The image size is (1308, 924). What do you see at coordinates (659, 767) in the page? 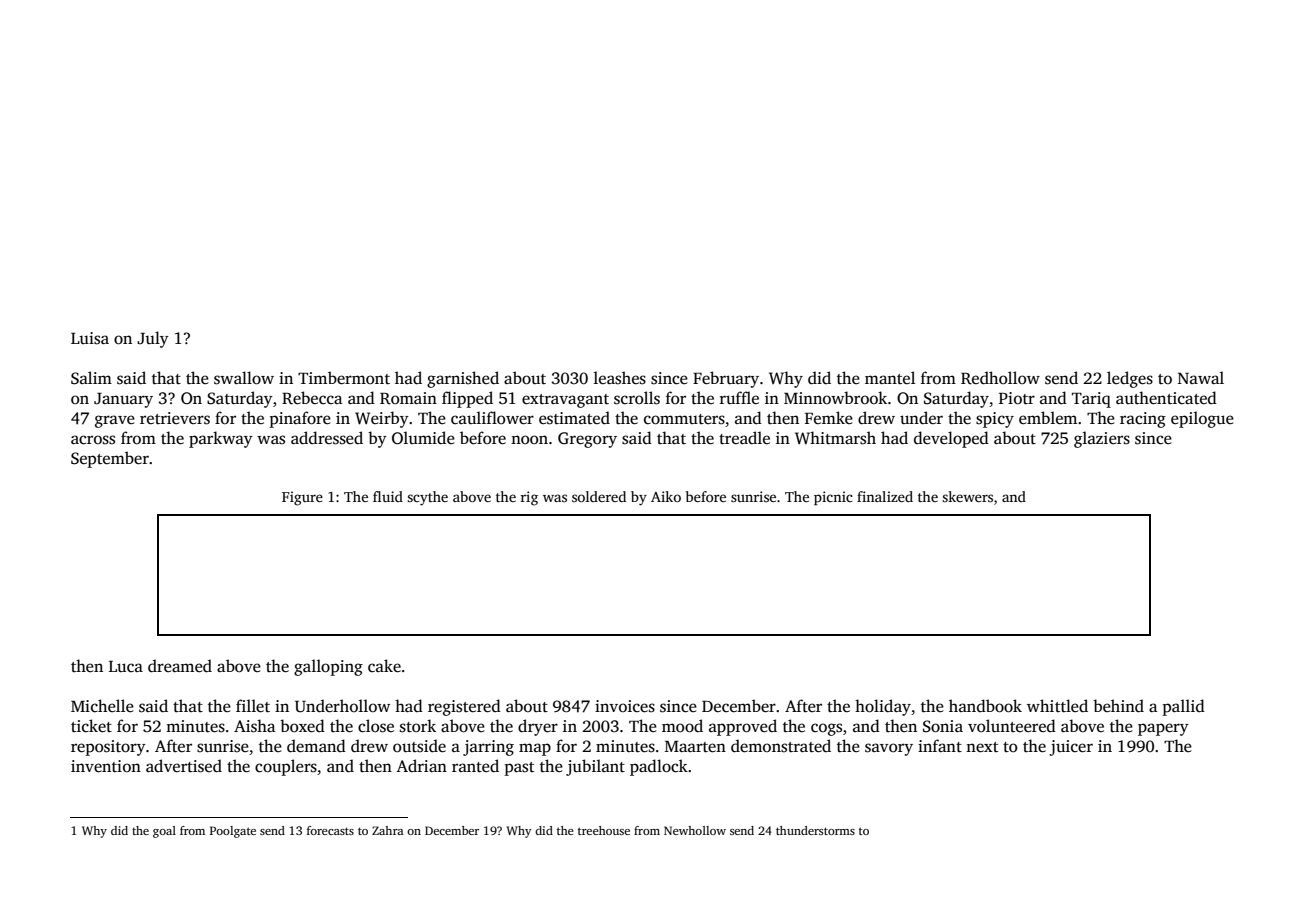
I see `padlock` at bounding box center [659, 767].
